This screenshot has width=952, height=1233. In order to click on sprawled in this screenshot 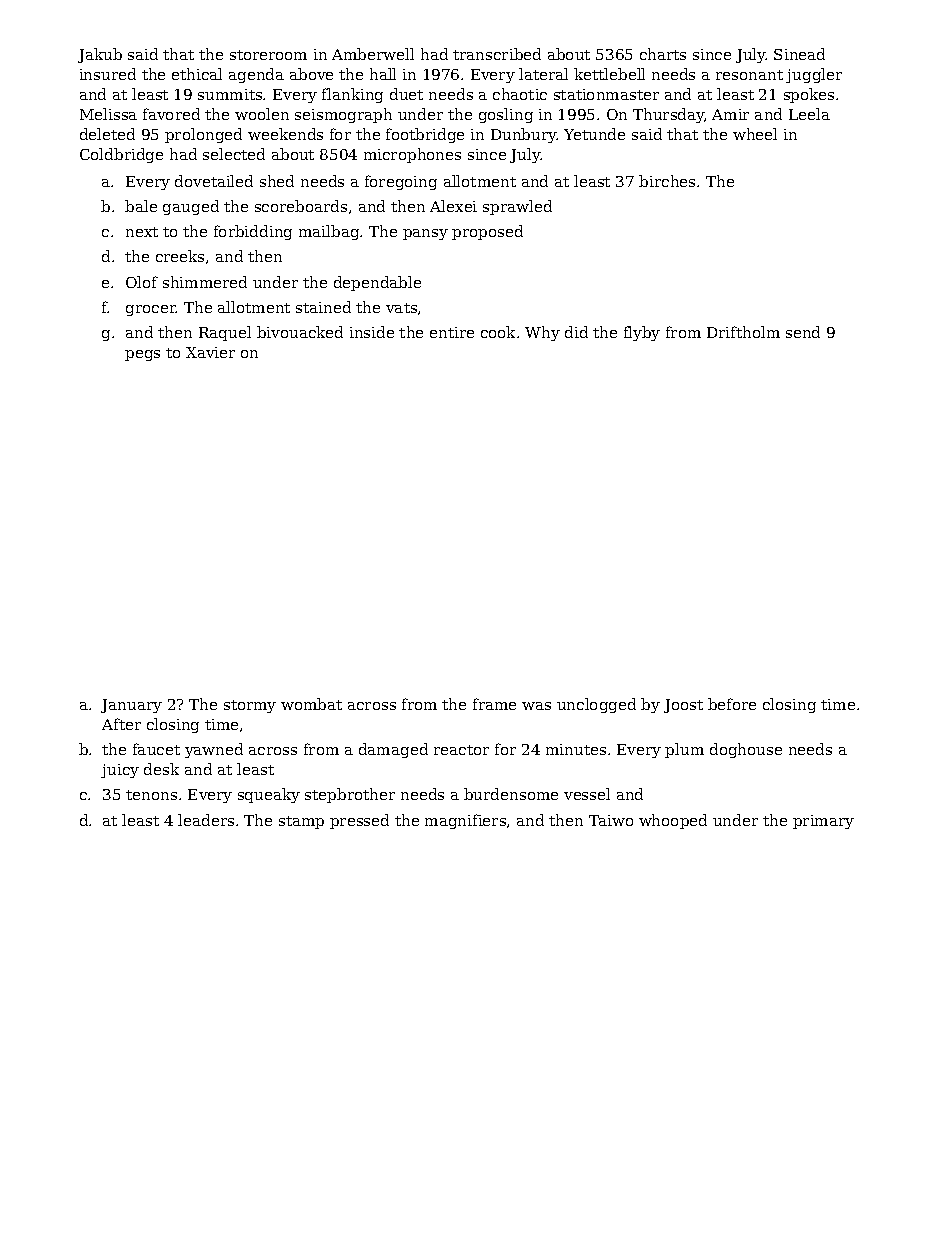, I will do `click(517, 207)`.
